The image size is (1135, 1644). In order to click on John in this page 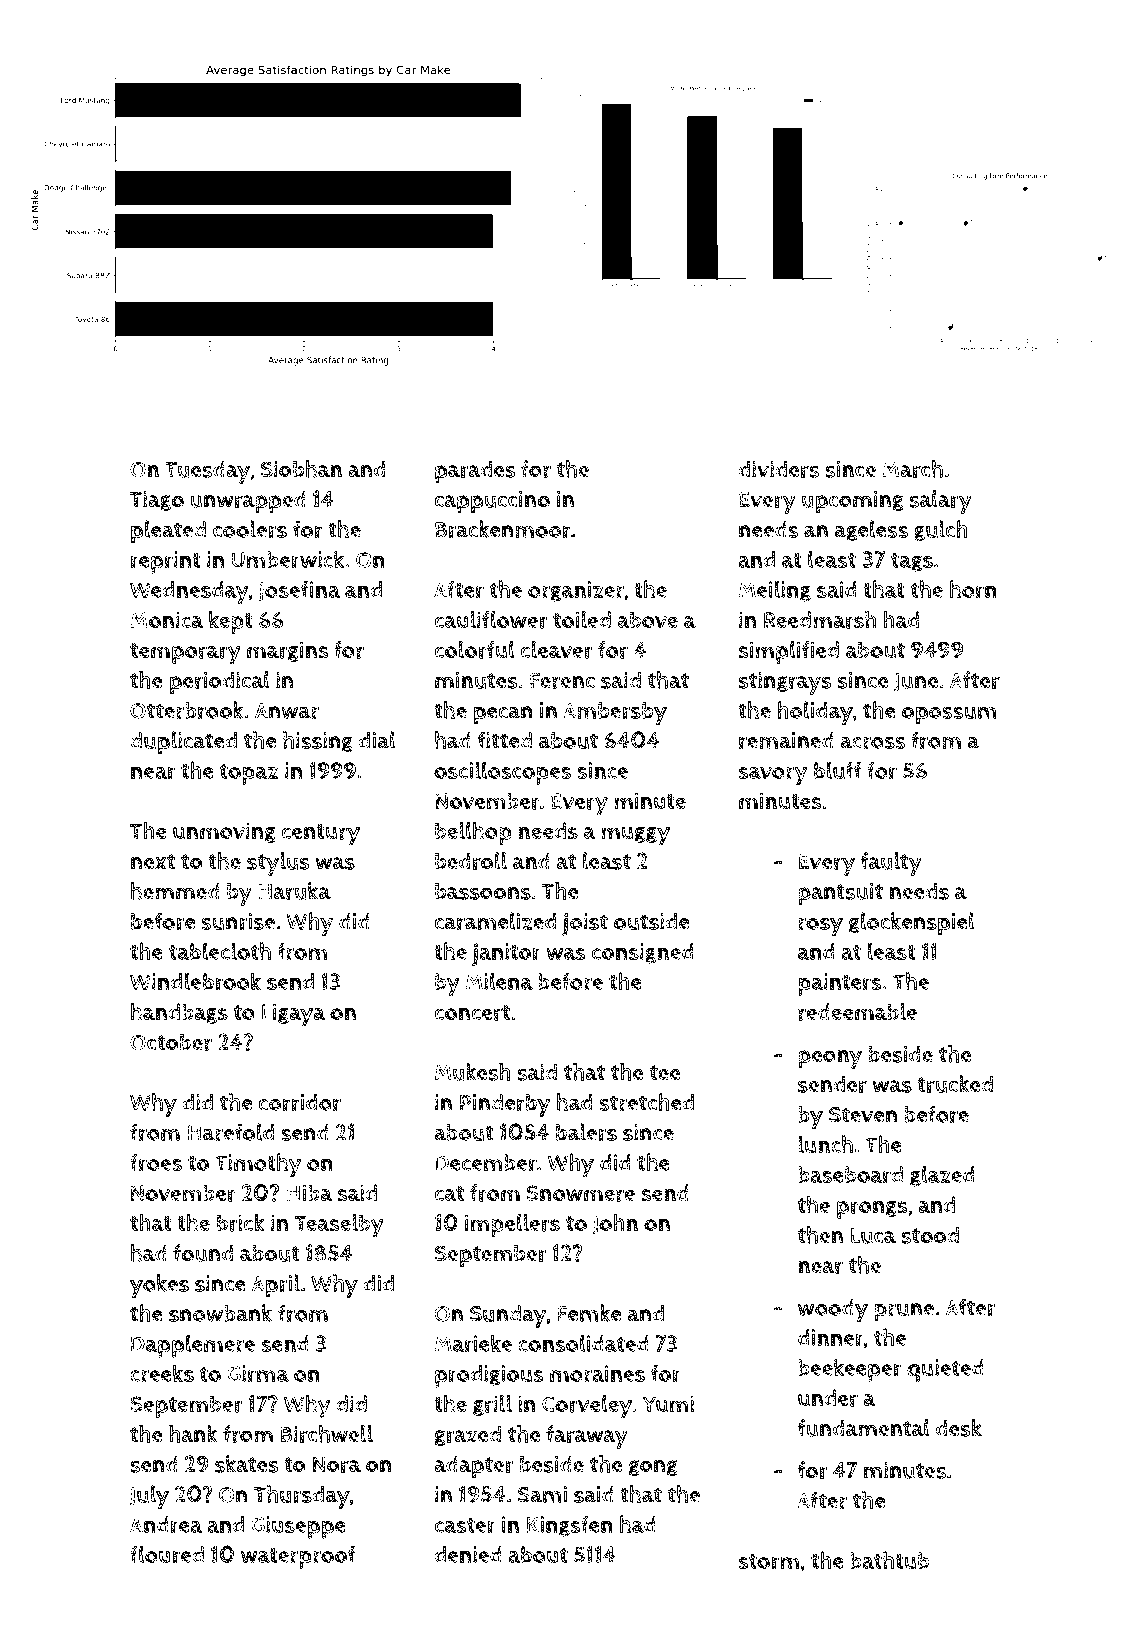, I will do `click(615, 1223)`.
